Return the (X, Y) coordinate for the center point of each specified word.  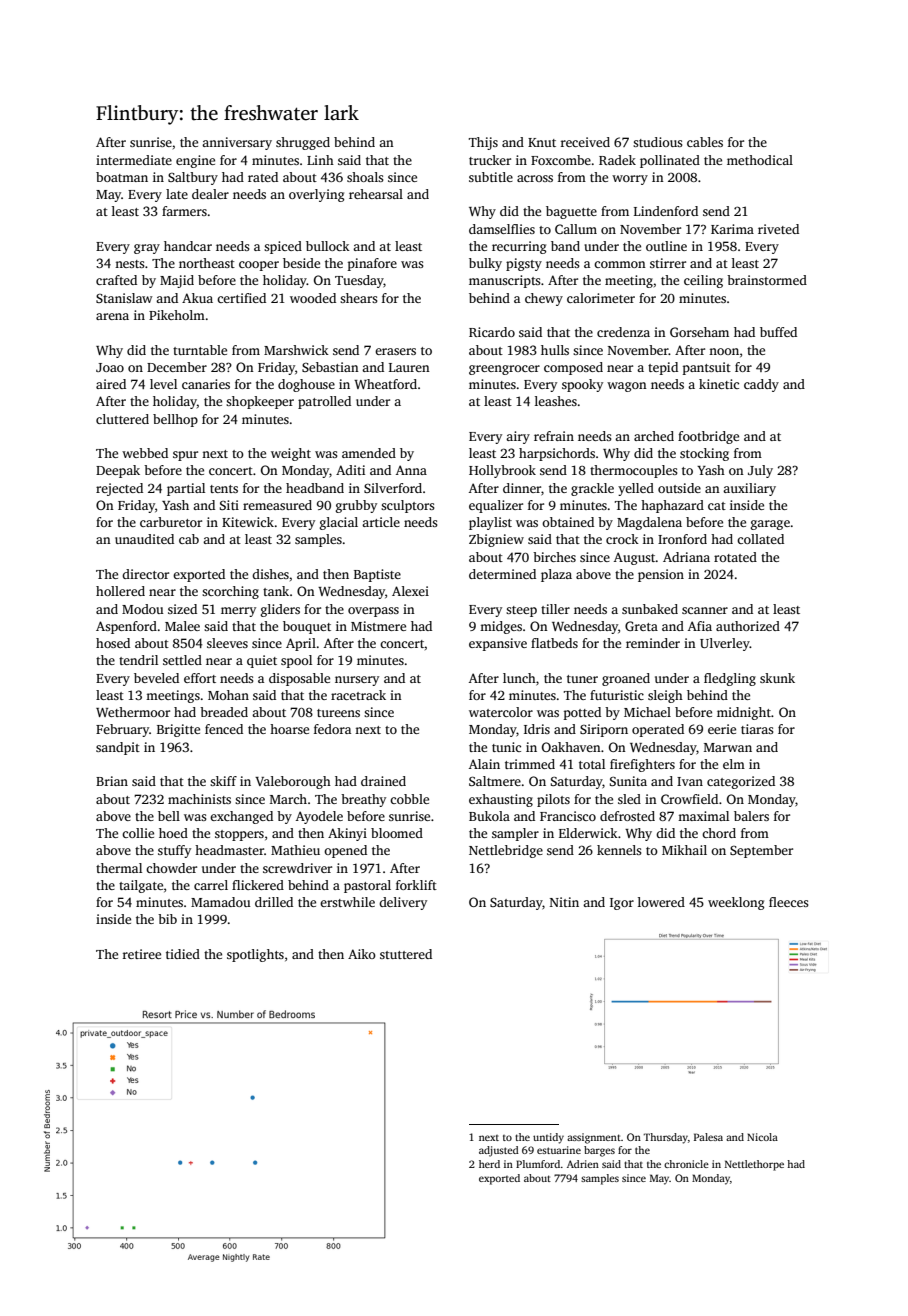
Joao (110, 367)
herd (489, 1164)
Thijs (483, 143)
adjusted (499, 1151)
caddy (761, 385)
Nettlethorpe (754, 1165)
